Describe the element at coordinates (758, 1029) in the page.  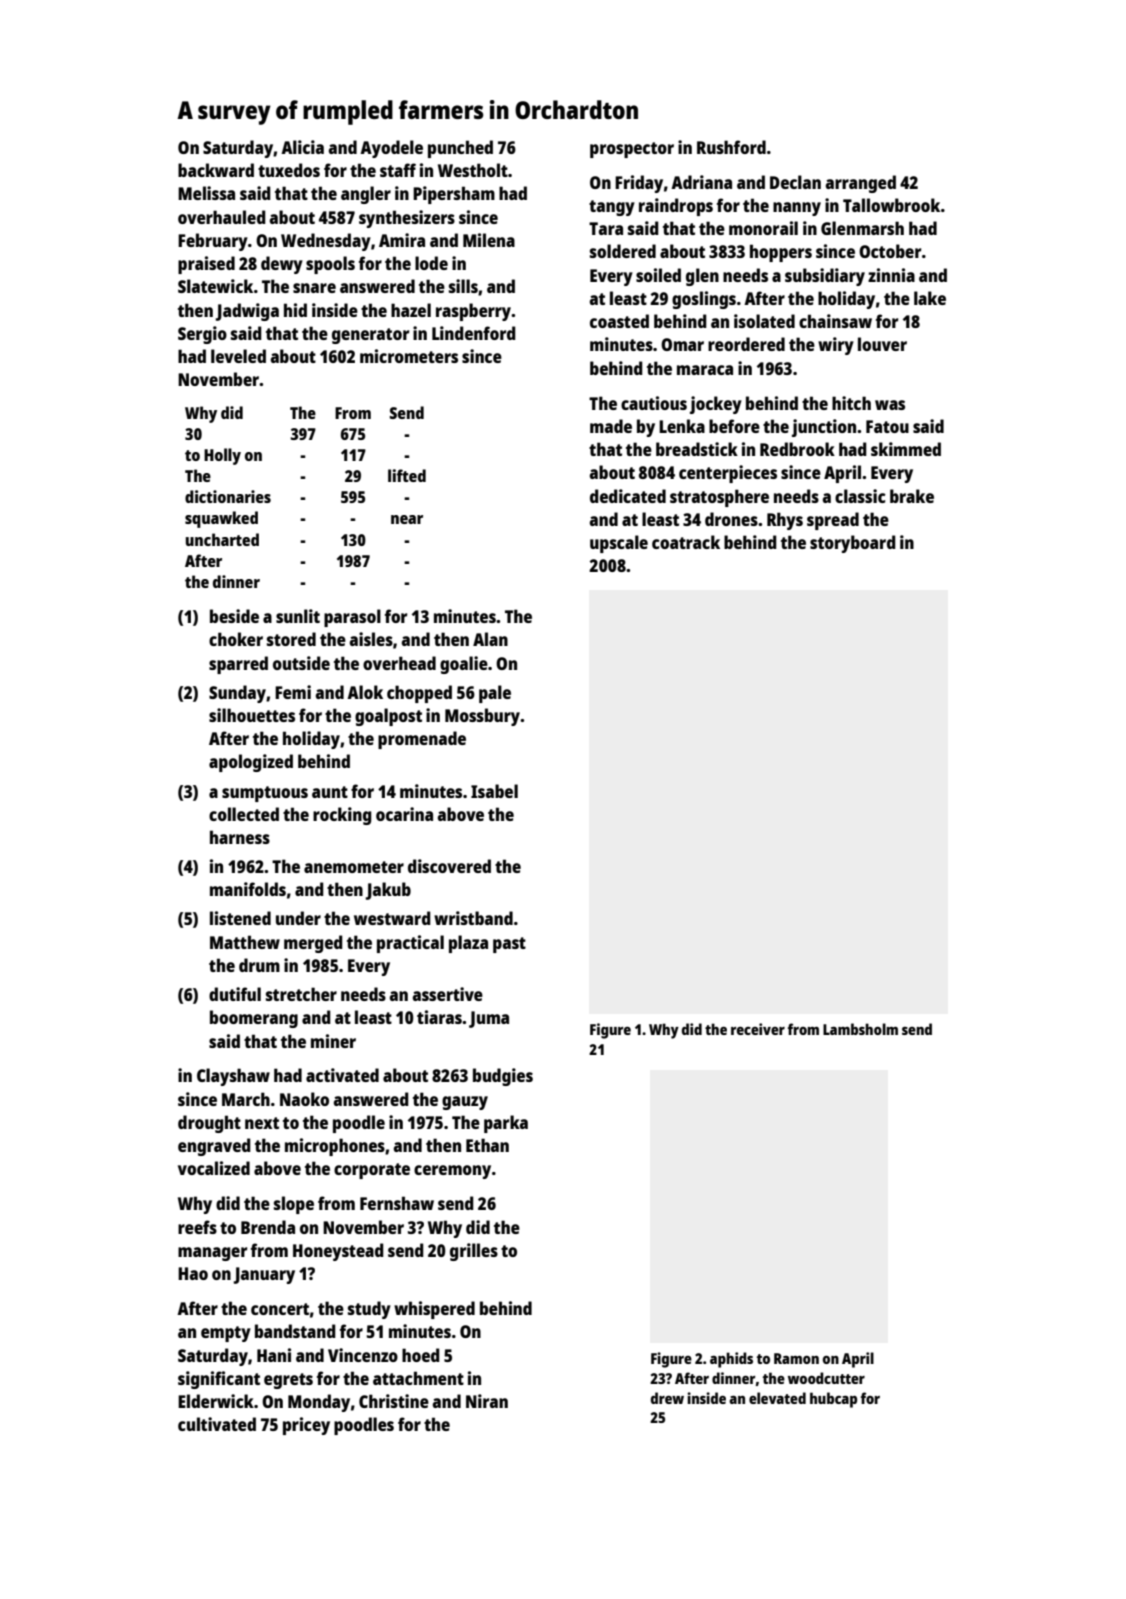
I see `receiver` at that location.
